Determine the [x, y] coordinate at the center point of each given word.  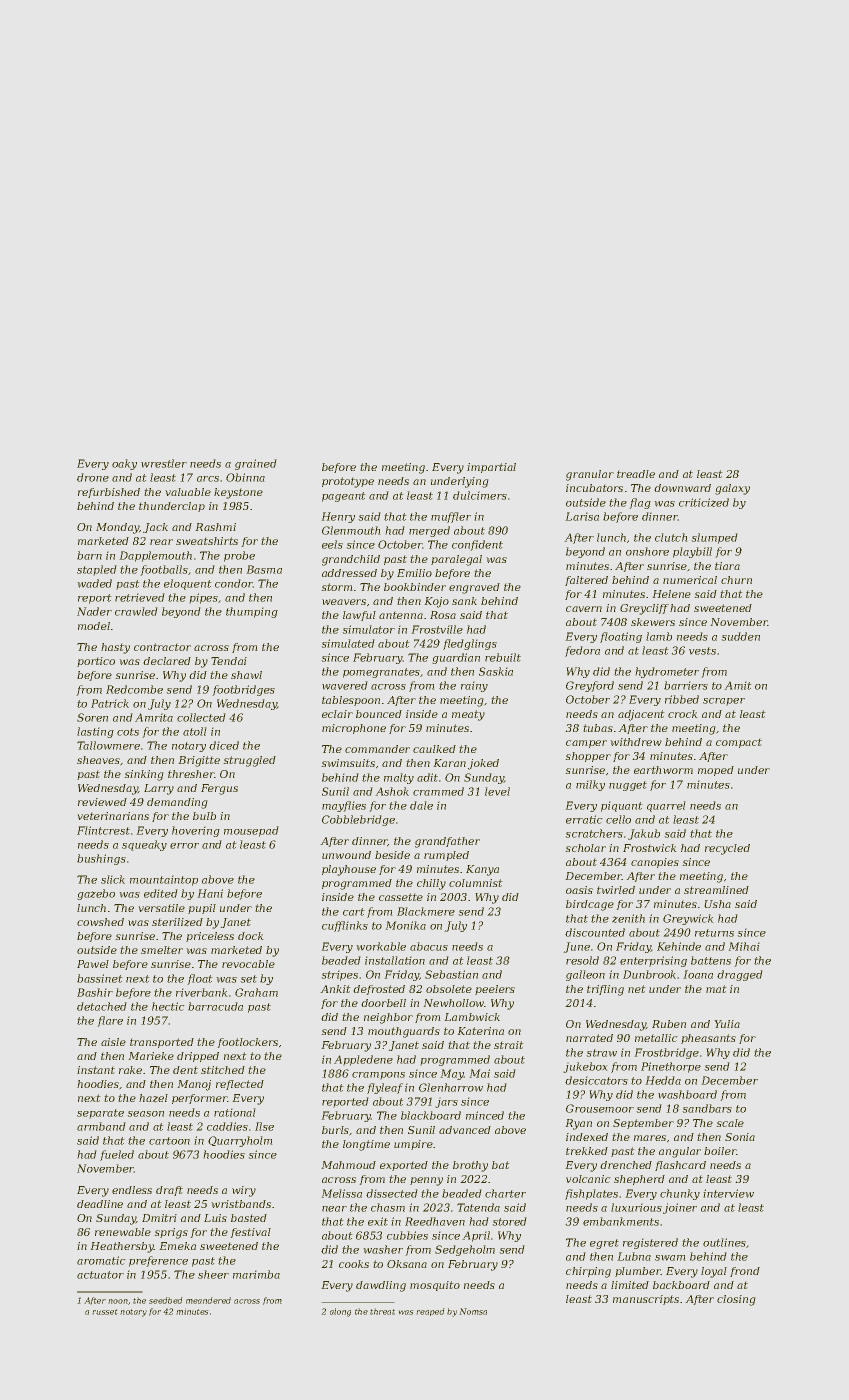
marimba [256, 1274]
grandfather [447, 842]
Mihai [744, 946]
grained [256, 464]
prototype [348, 482]
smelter [162, 950]
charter [505, 1193]
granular [590, 475]
